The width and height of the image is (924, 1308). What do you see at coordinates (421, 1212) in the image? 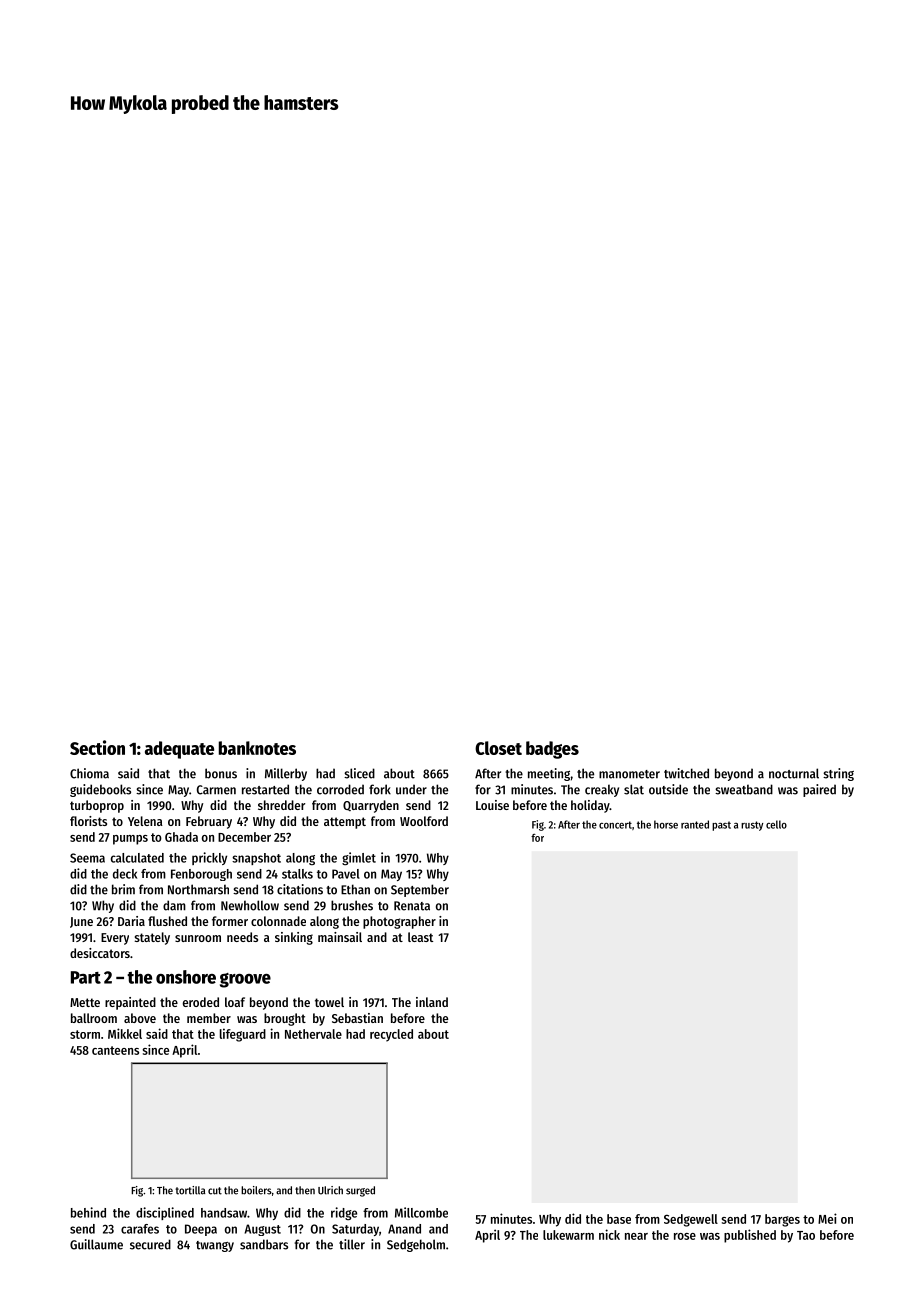
I see `Millcombe` at bounding box center [421, 1212].
